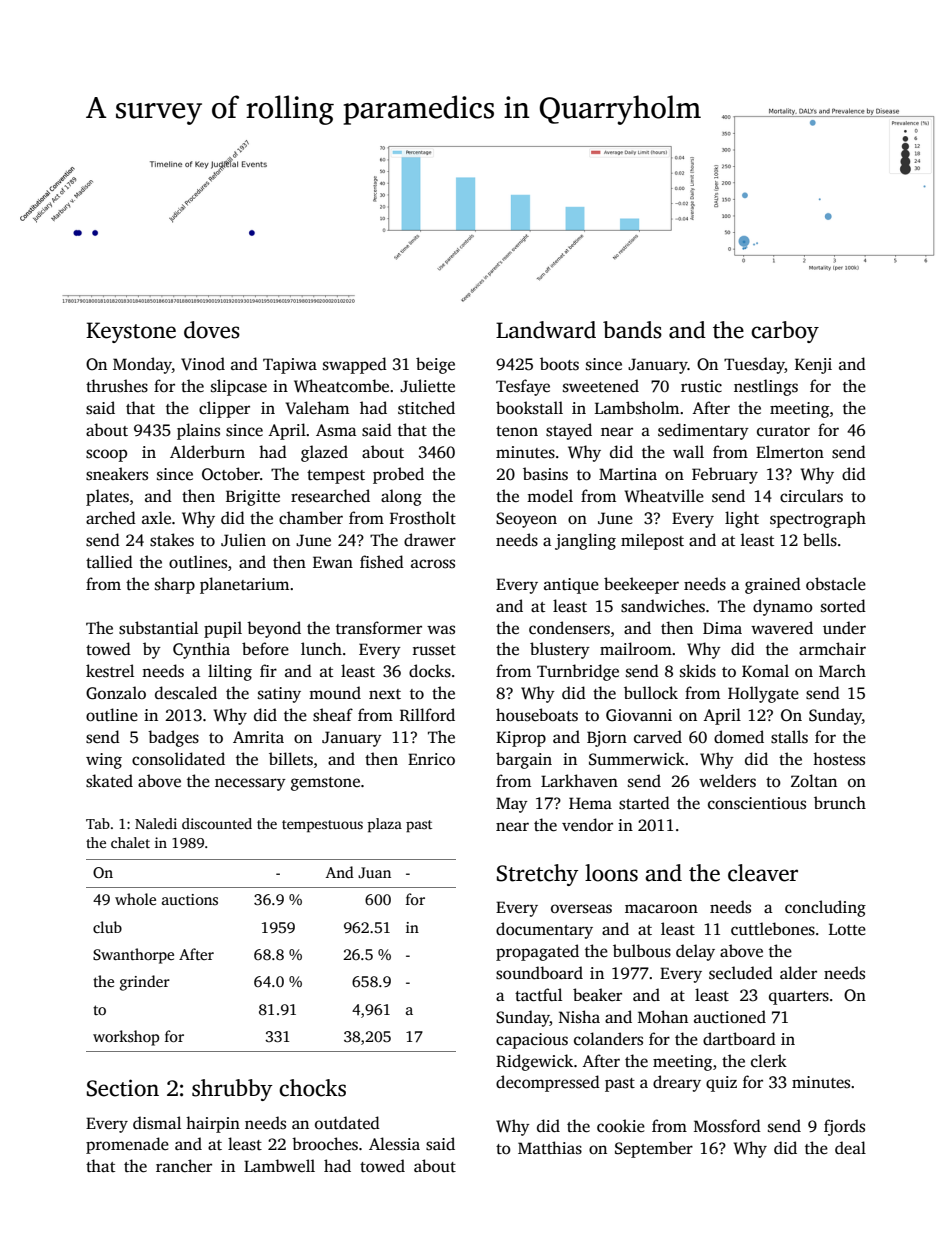 This document has width=952, height=1233. Describe the element at coordinates (279, 1165) in the document. I see `Lambwell` at that location.
